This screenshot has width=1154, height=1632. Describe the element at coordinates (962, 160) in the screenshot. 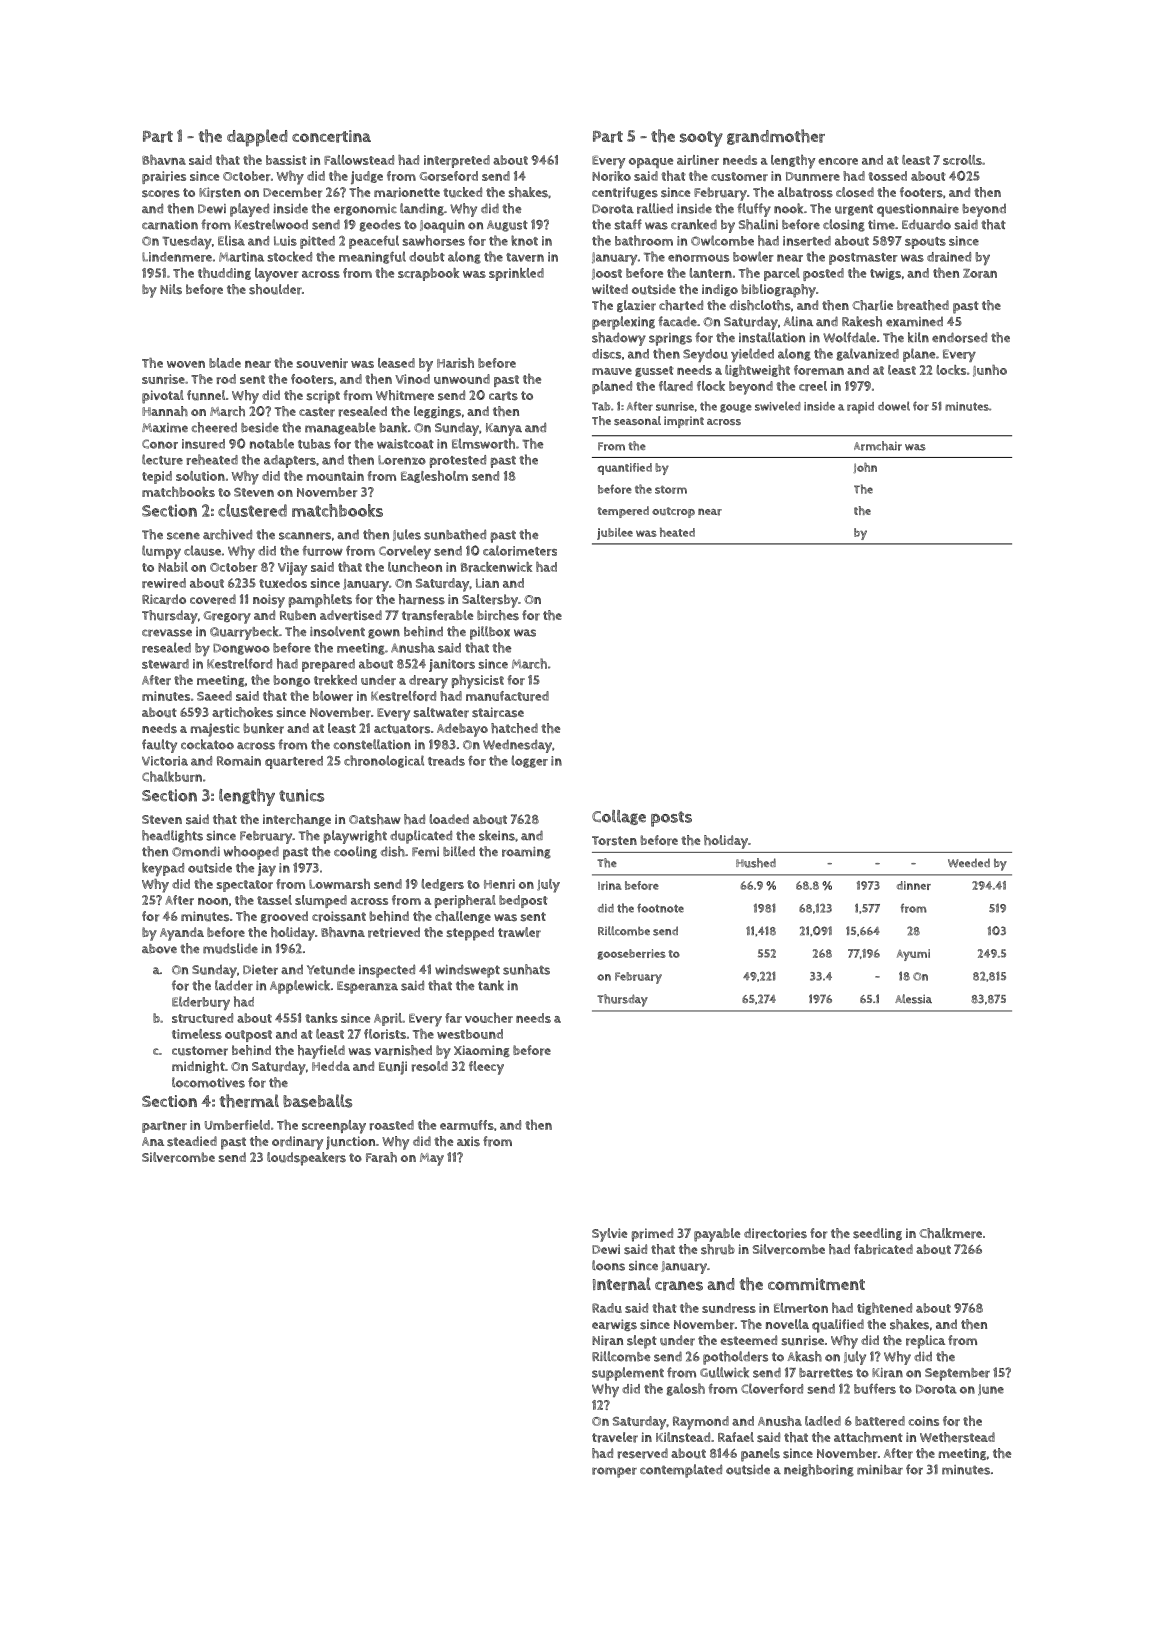

I see `scrolls` at that location.
